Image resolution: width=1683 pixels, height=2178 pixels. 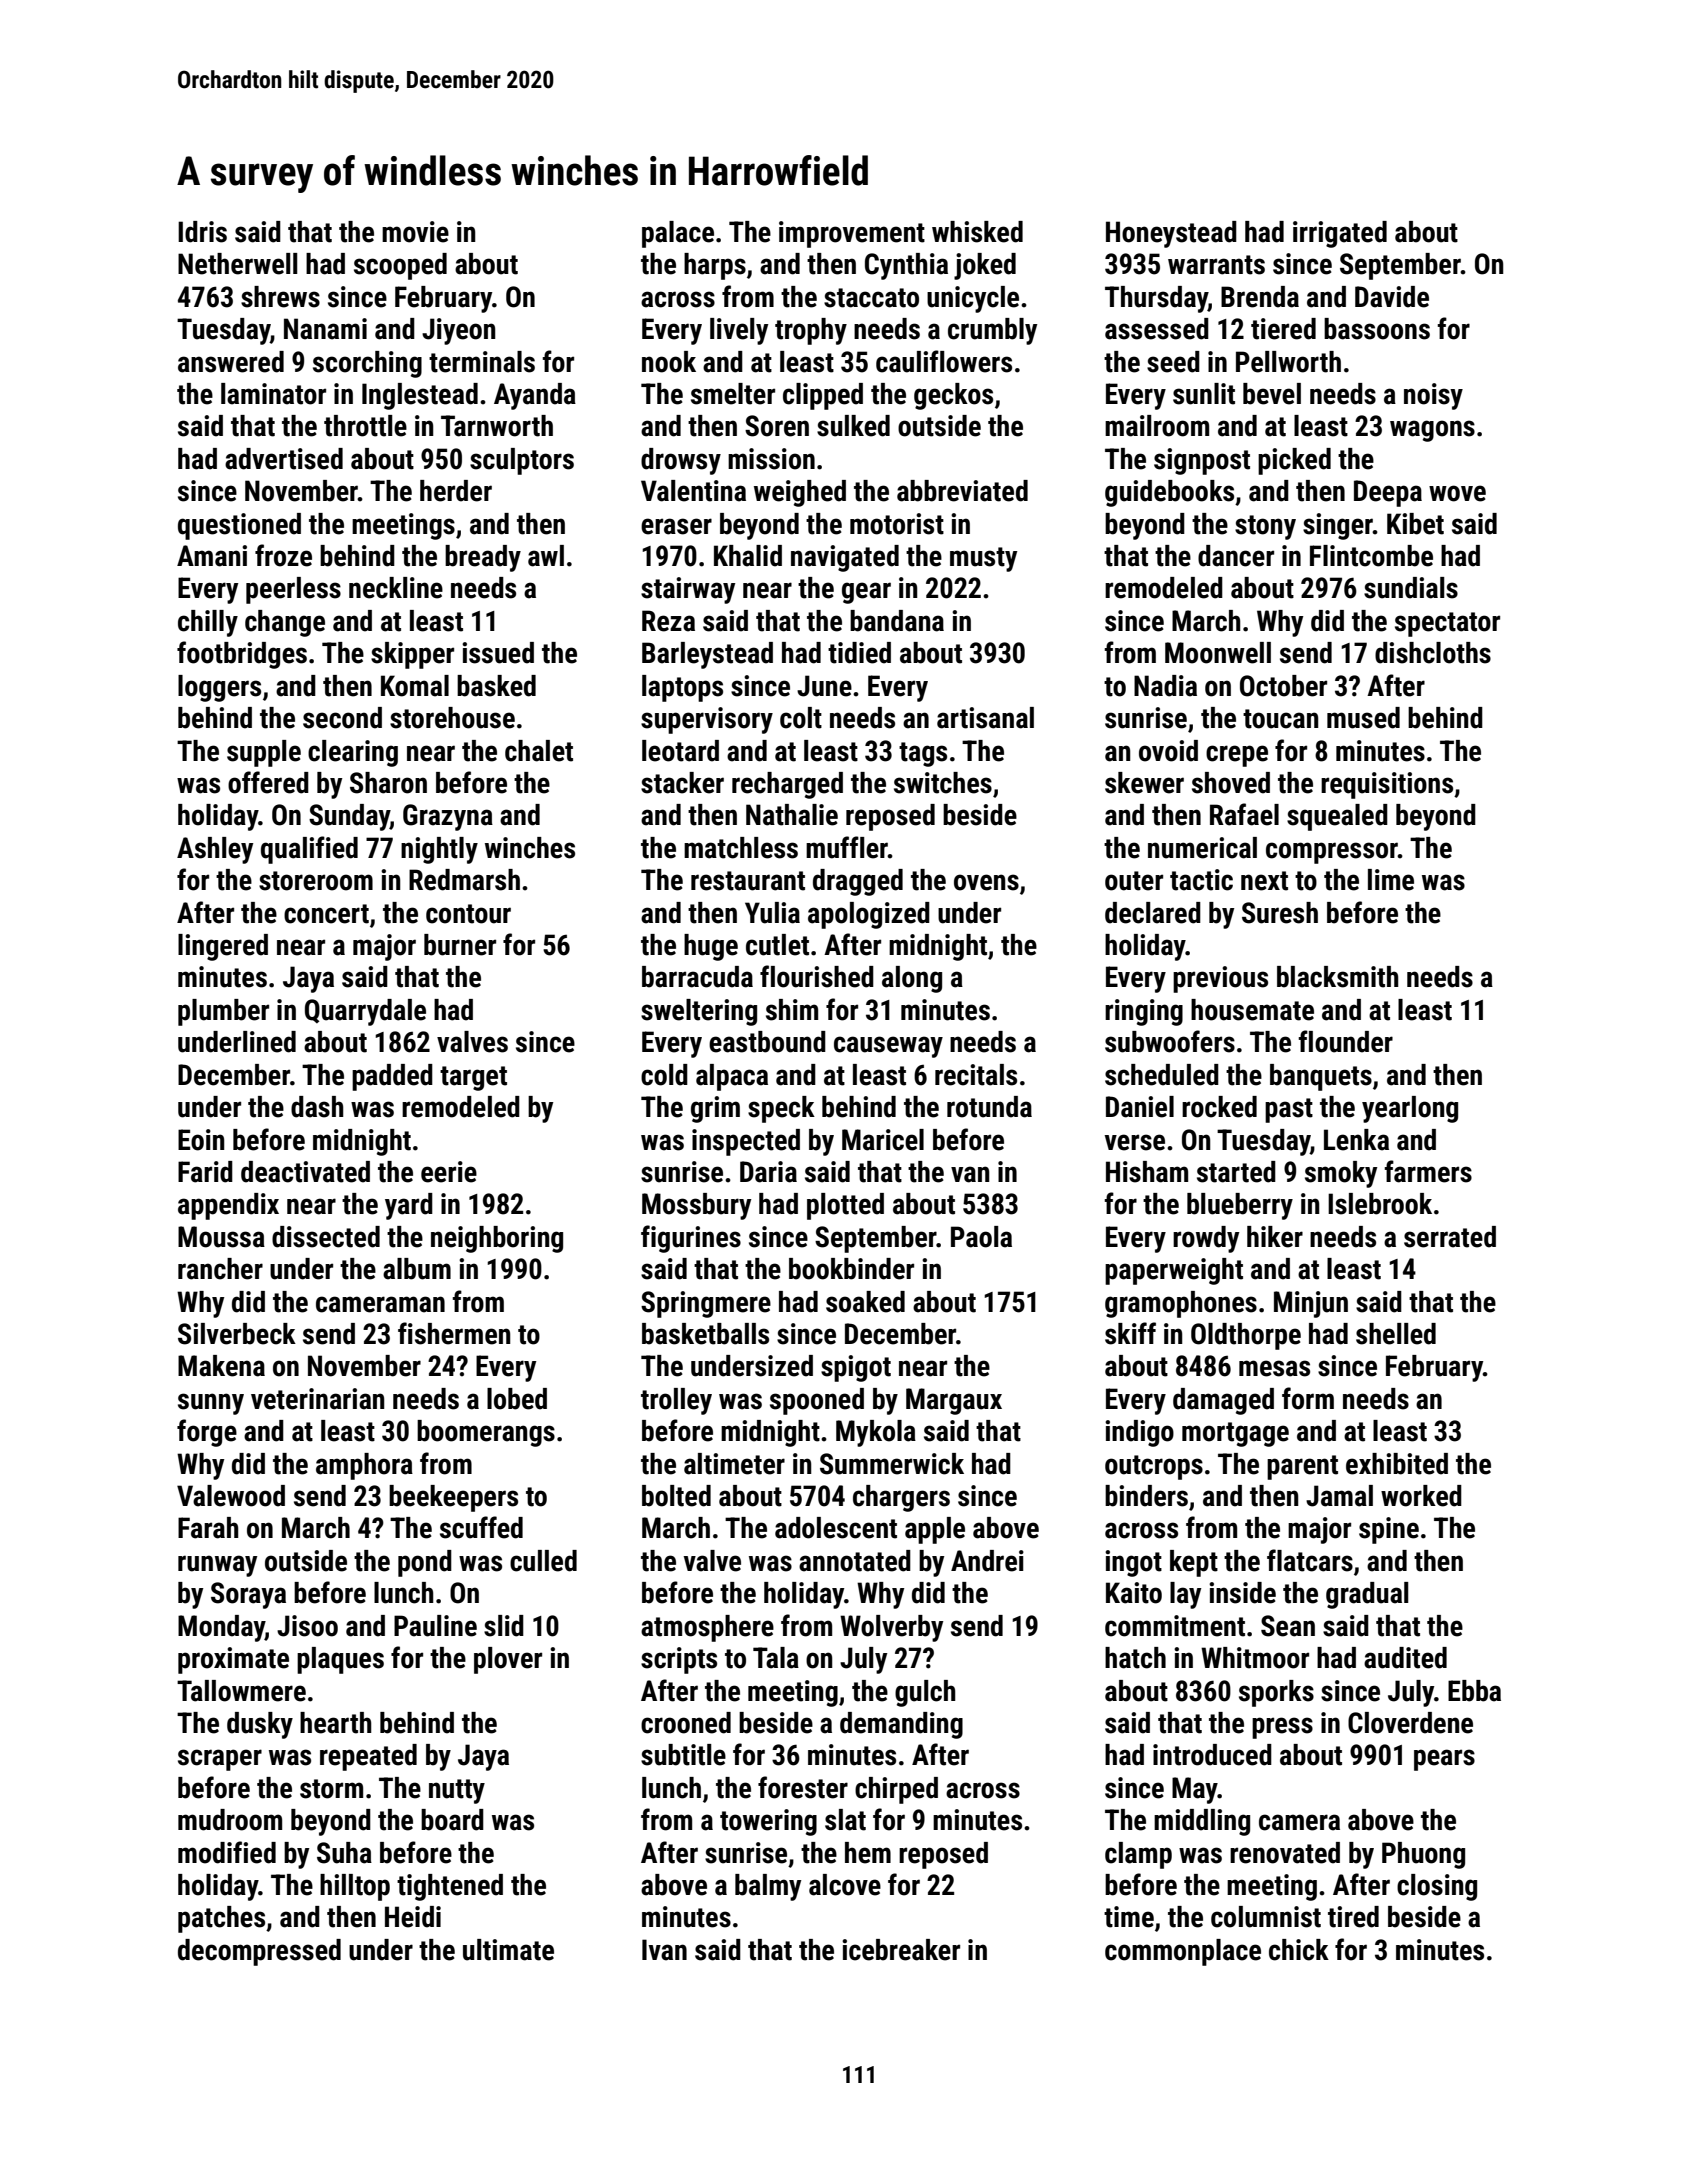 What do you see at coordinates (892, 1464) in the image?
I see `Summerwick` at bounding box center [892, 1464].
